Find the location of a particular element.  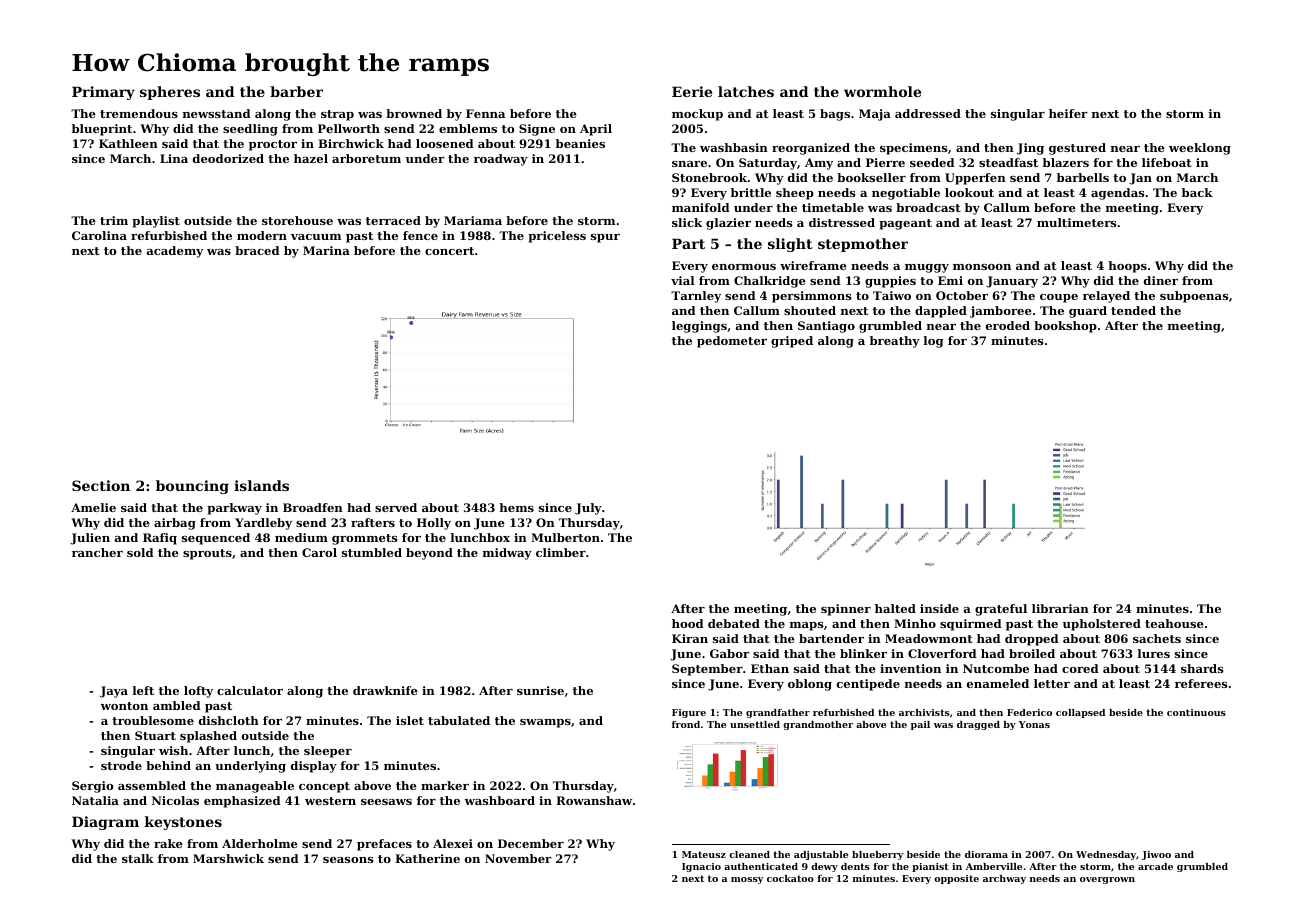

Kathleen is located at coordinates (128, 143).
